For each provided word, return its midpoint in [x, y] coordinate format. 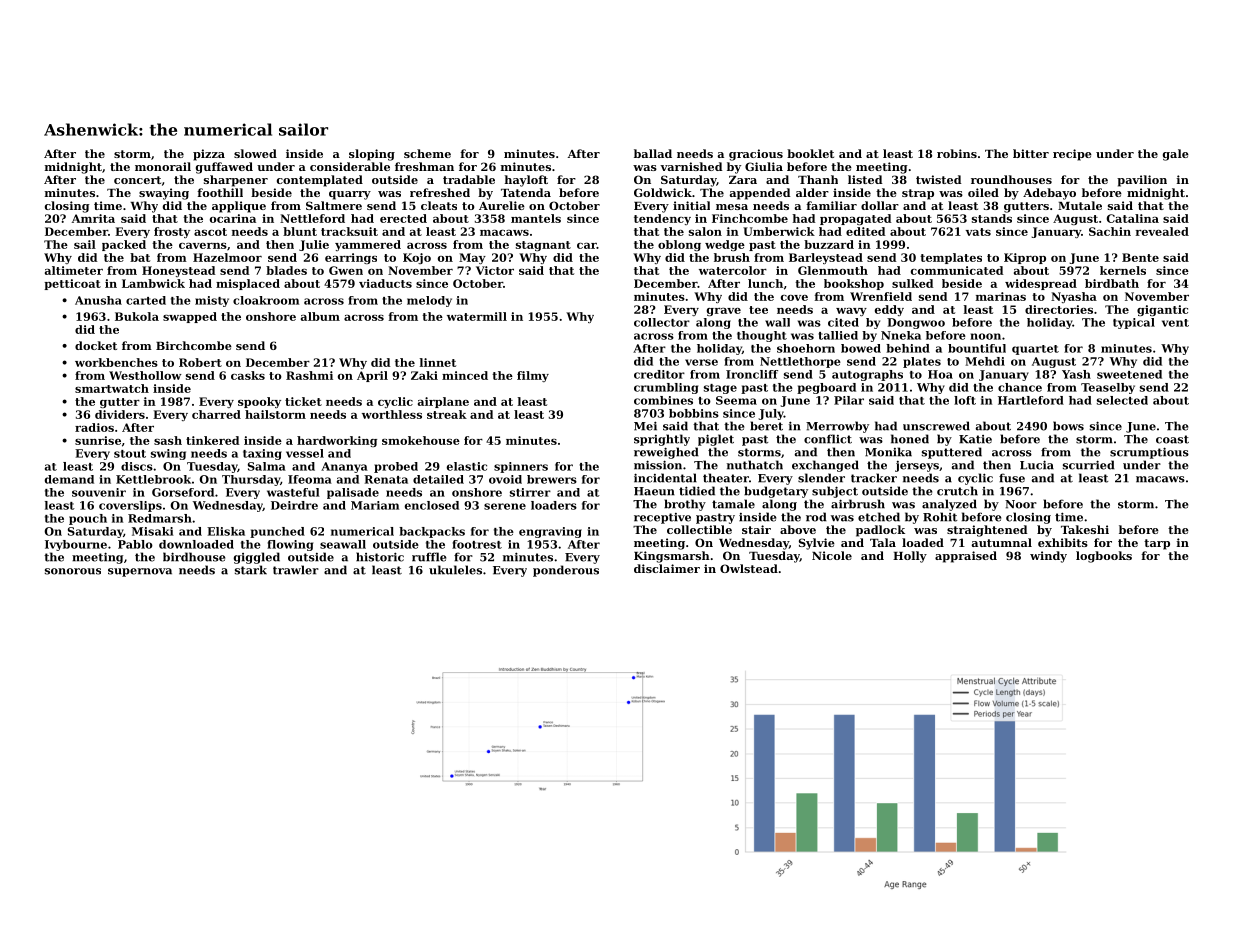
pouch [88, 519]
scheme [427, 153]
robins [957, 153]
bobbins [694, 413]
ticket [303, 401]
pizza [209, 155]
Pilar [849, 400]
